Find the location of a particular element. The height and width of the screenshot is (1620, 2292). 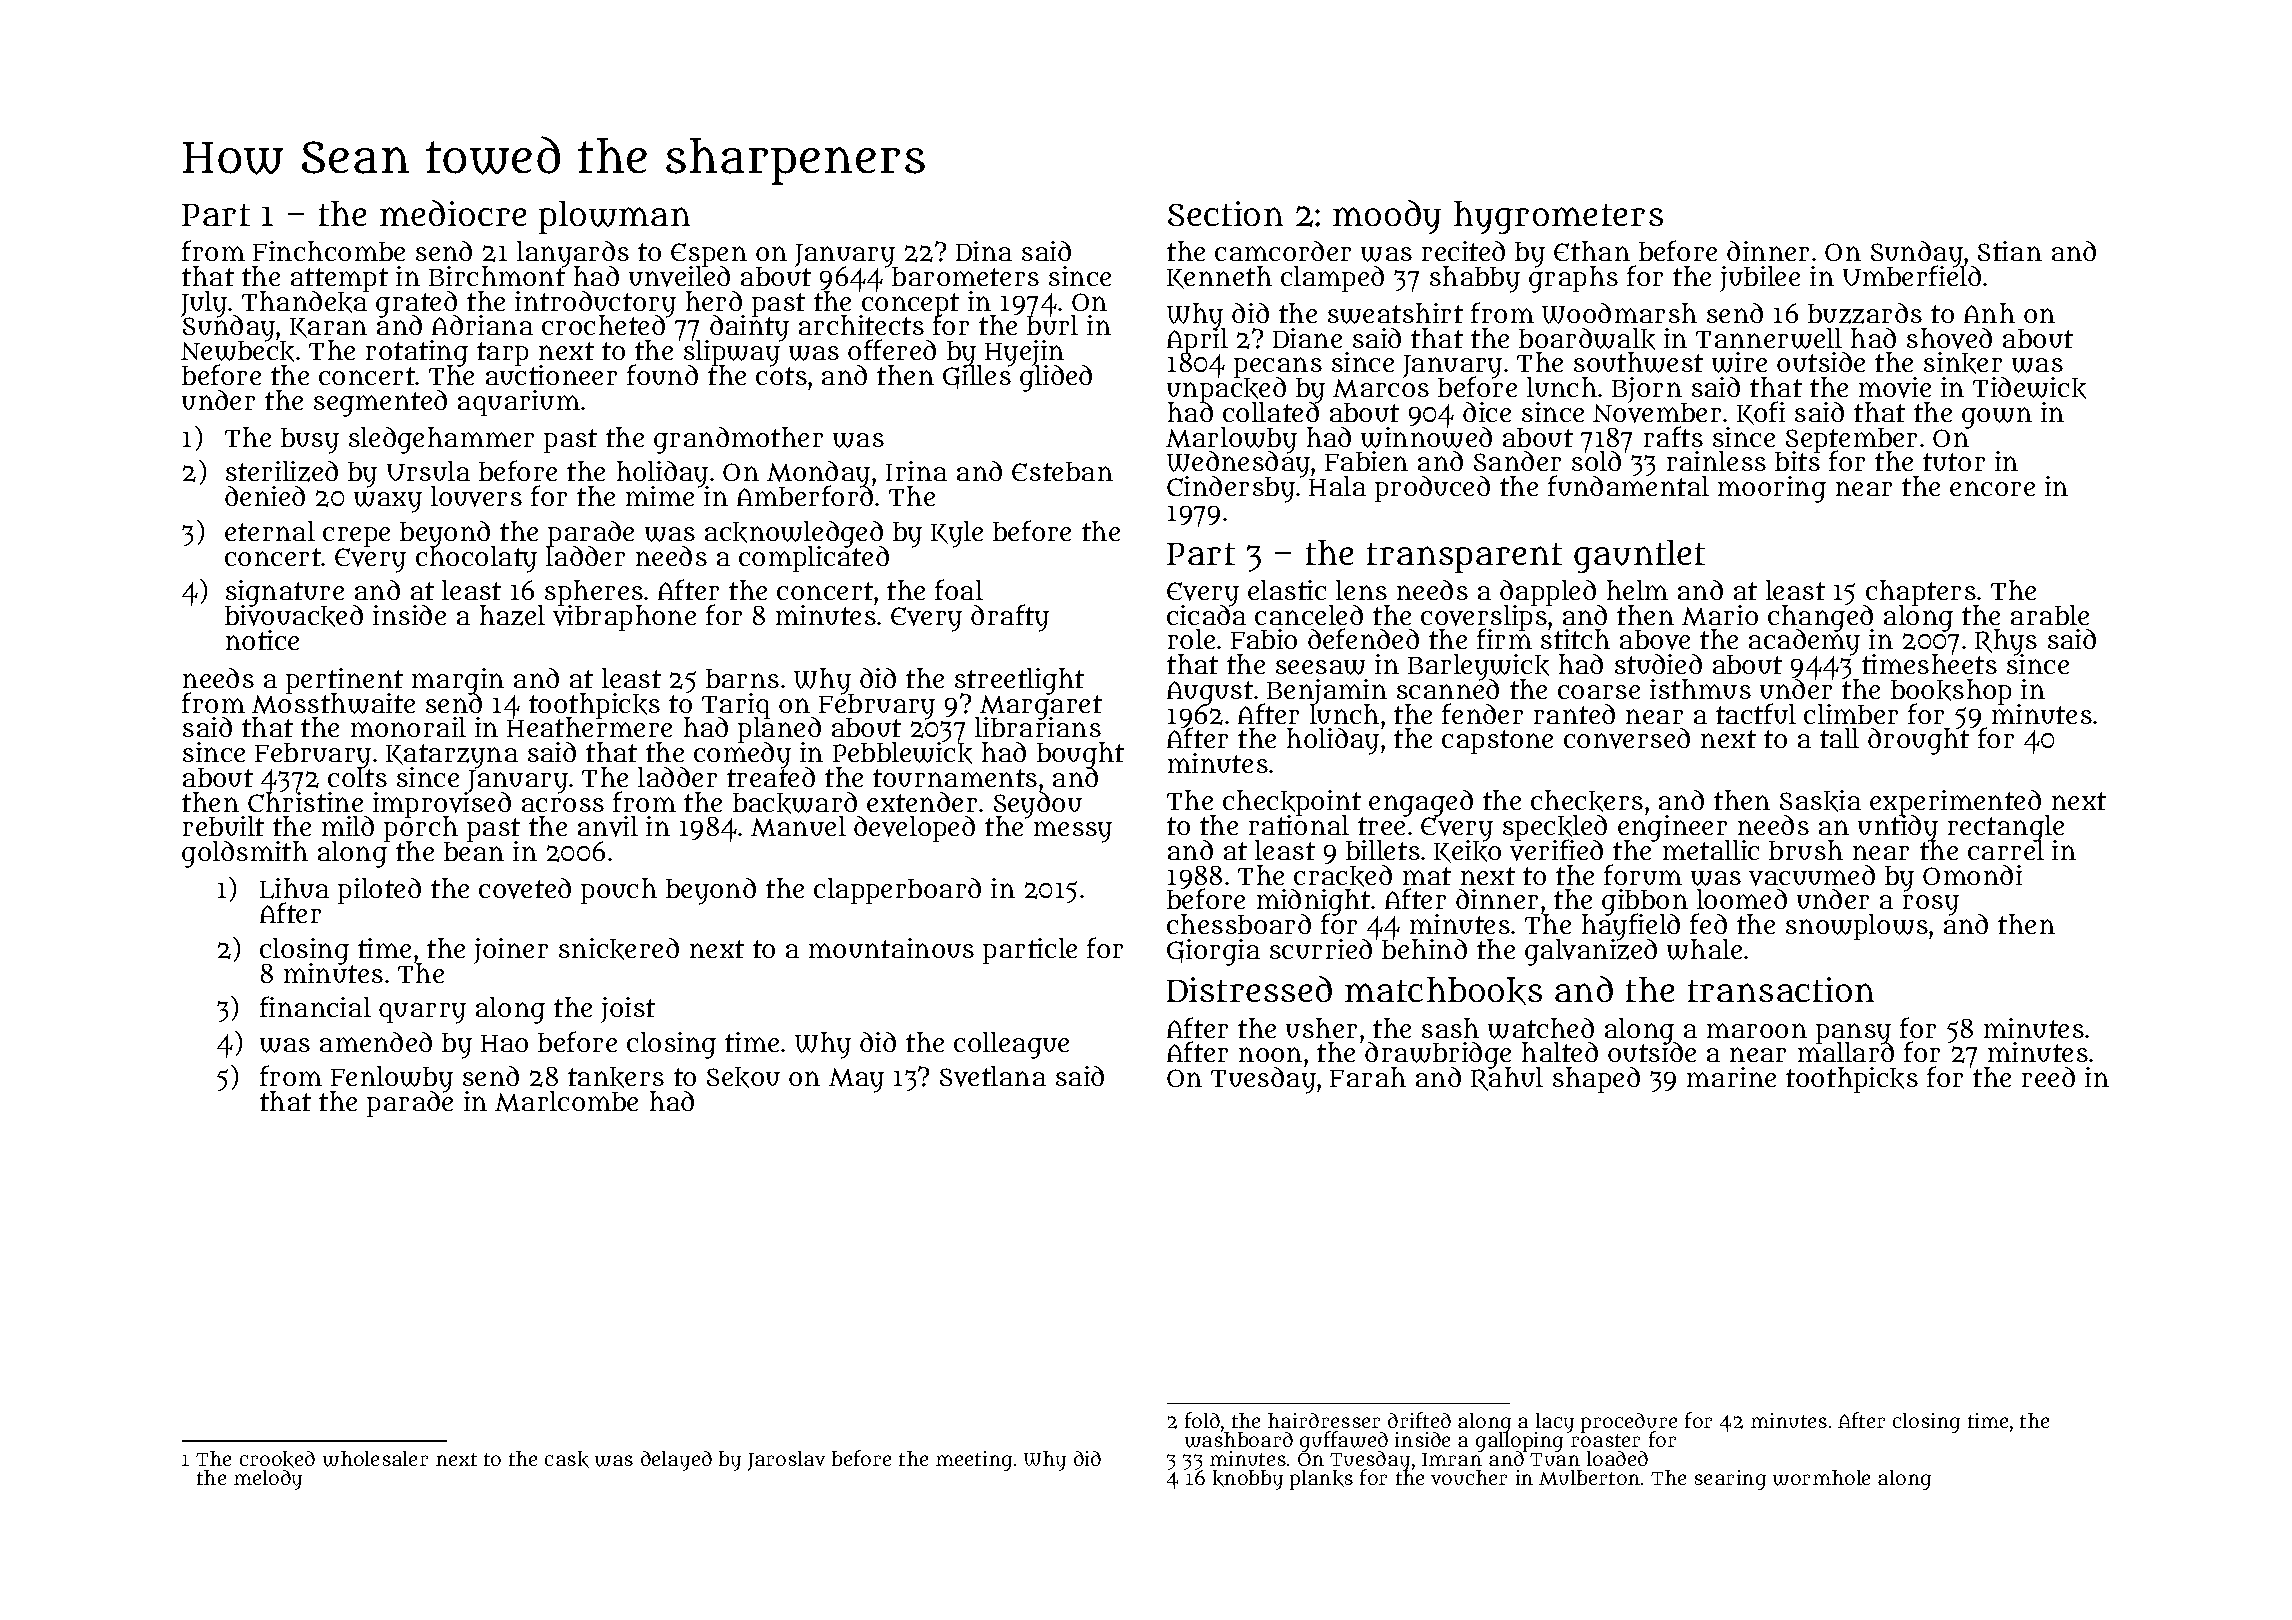

crepe is located at coordinates (356, 537).
